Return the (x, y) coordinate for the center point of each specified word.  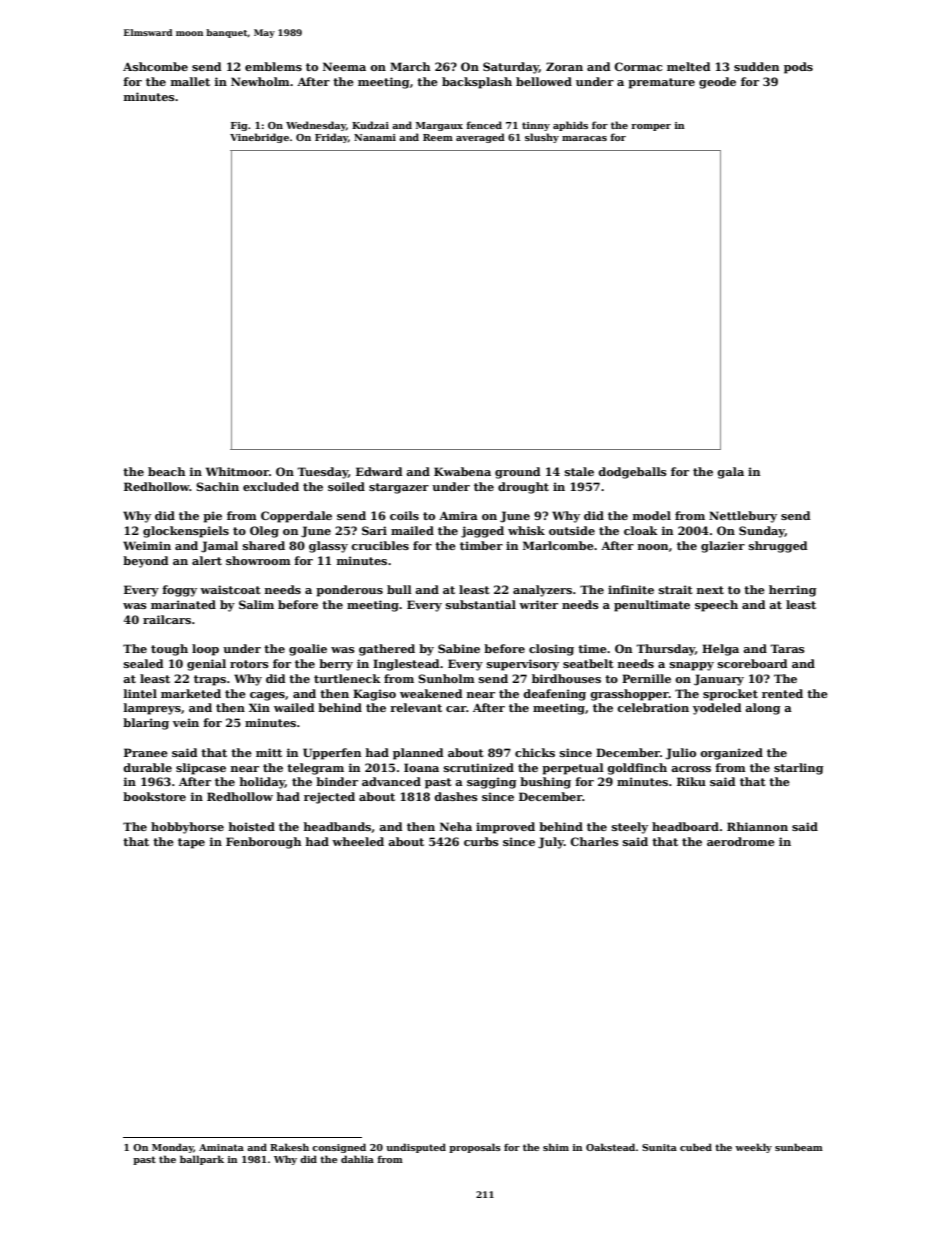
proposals (475, 1148)
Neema (344, 66)
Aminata (221, 1147)
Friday (331, 138)
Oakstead (610, 1147)
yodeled (717, 709)
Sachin (217, 486)
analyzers (542, 591)
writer (538, 604)
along (763, 709)
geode (717, 83)
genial (206, 665)
